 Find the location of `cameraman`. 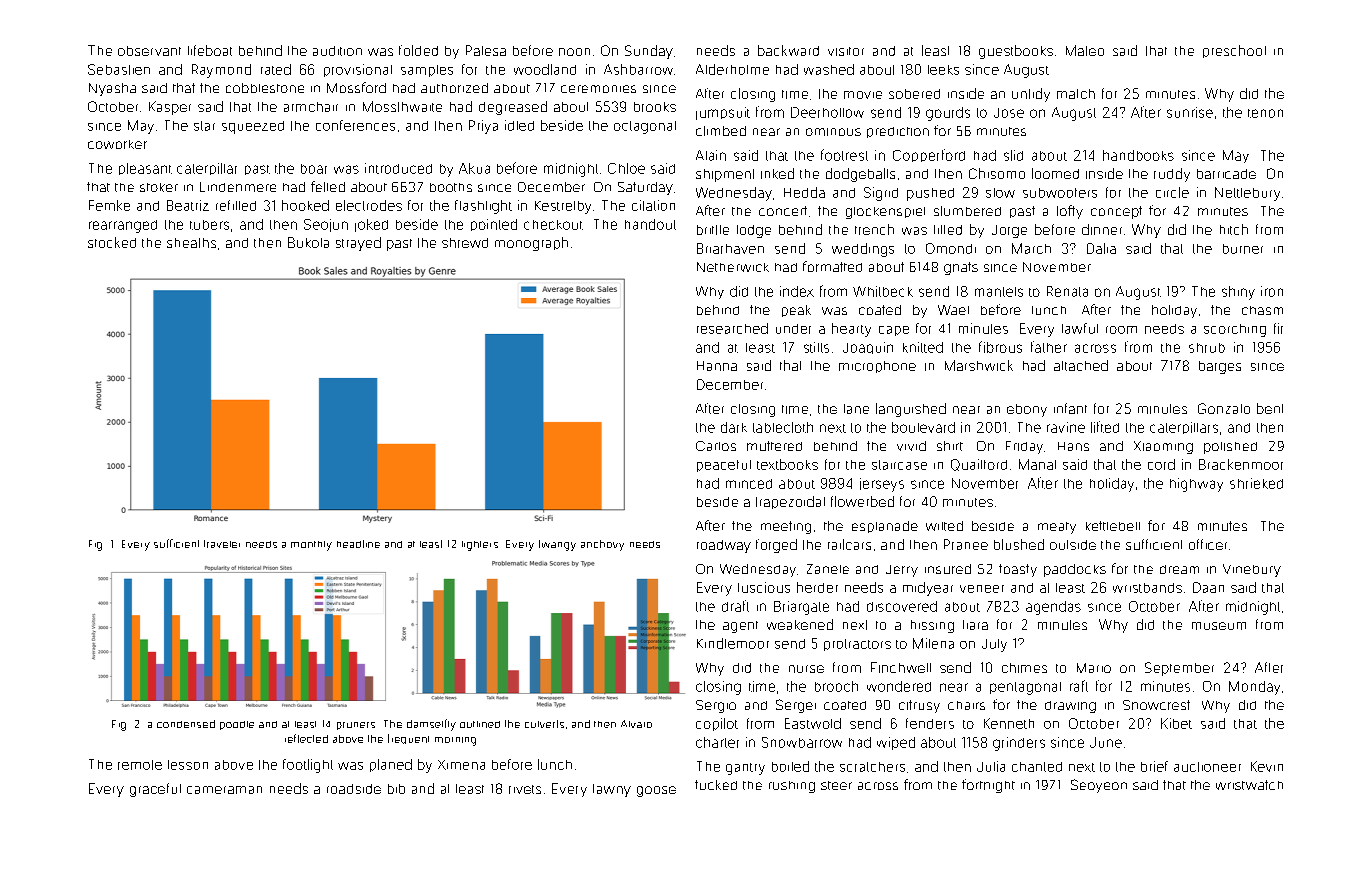

cameraman is located at coordinates (224, 790).
